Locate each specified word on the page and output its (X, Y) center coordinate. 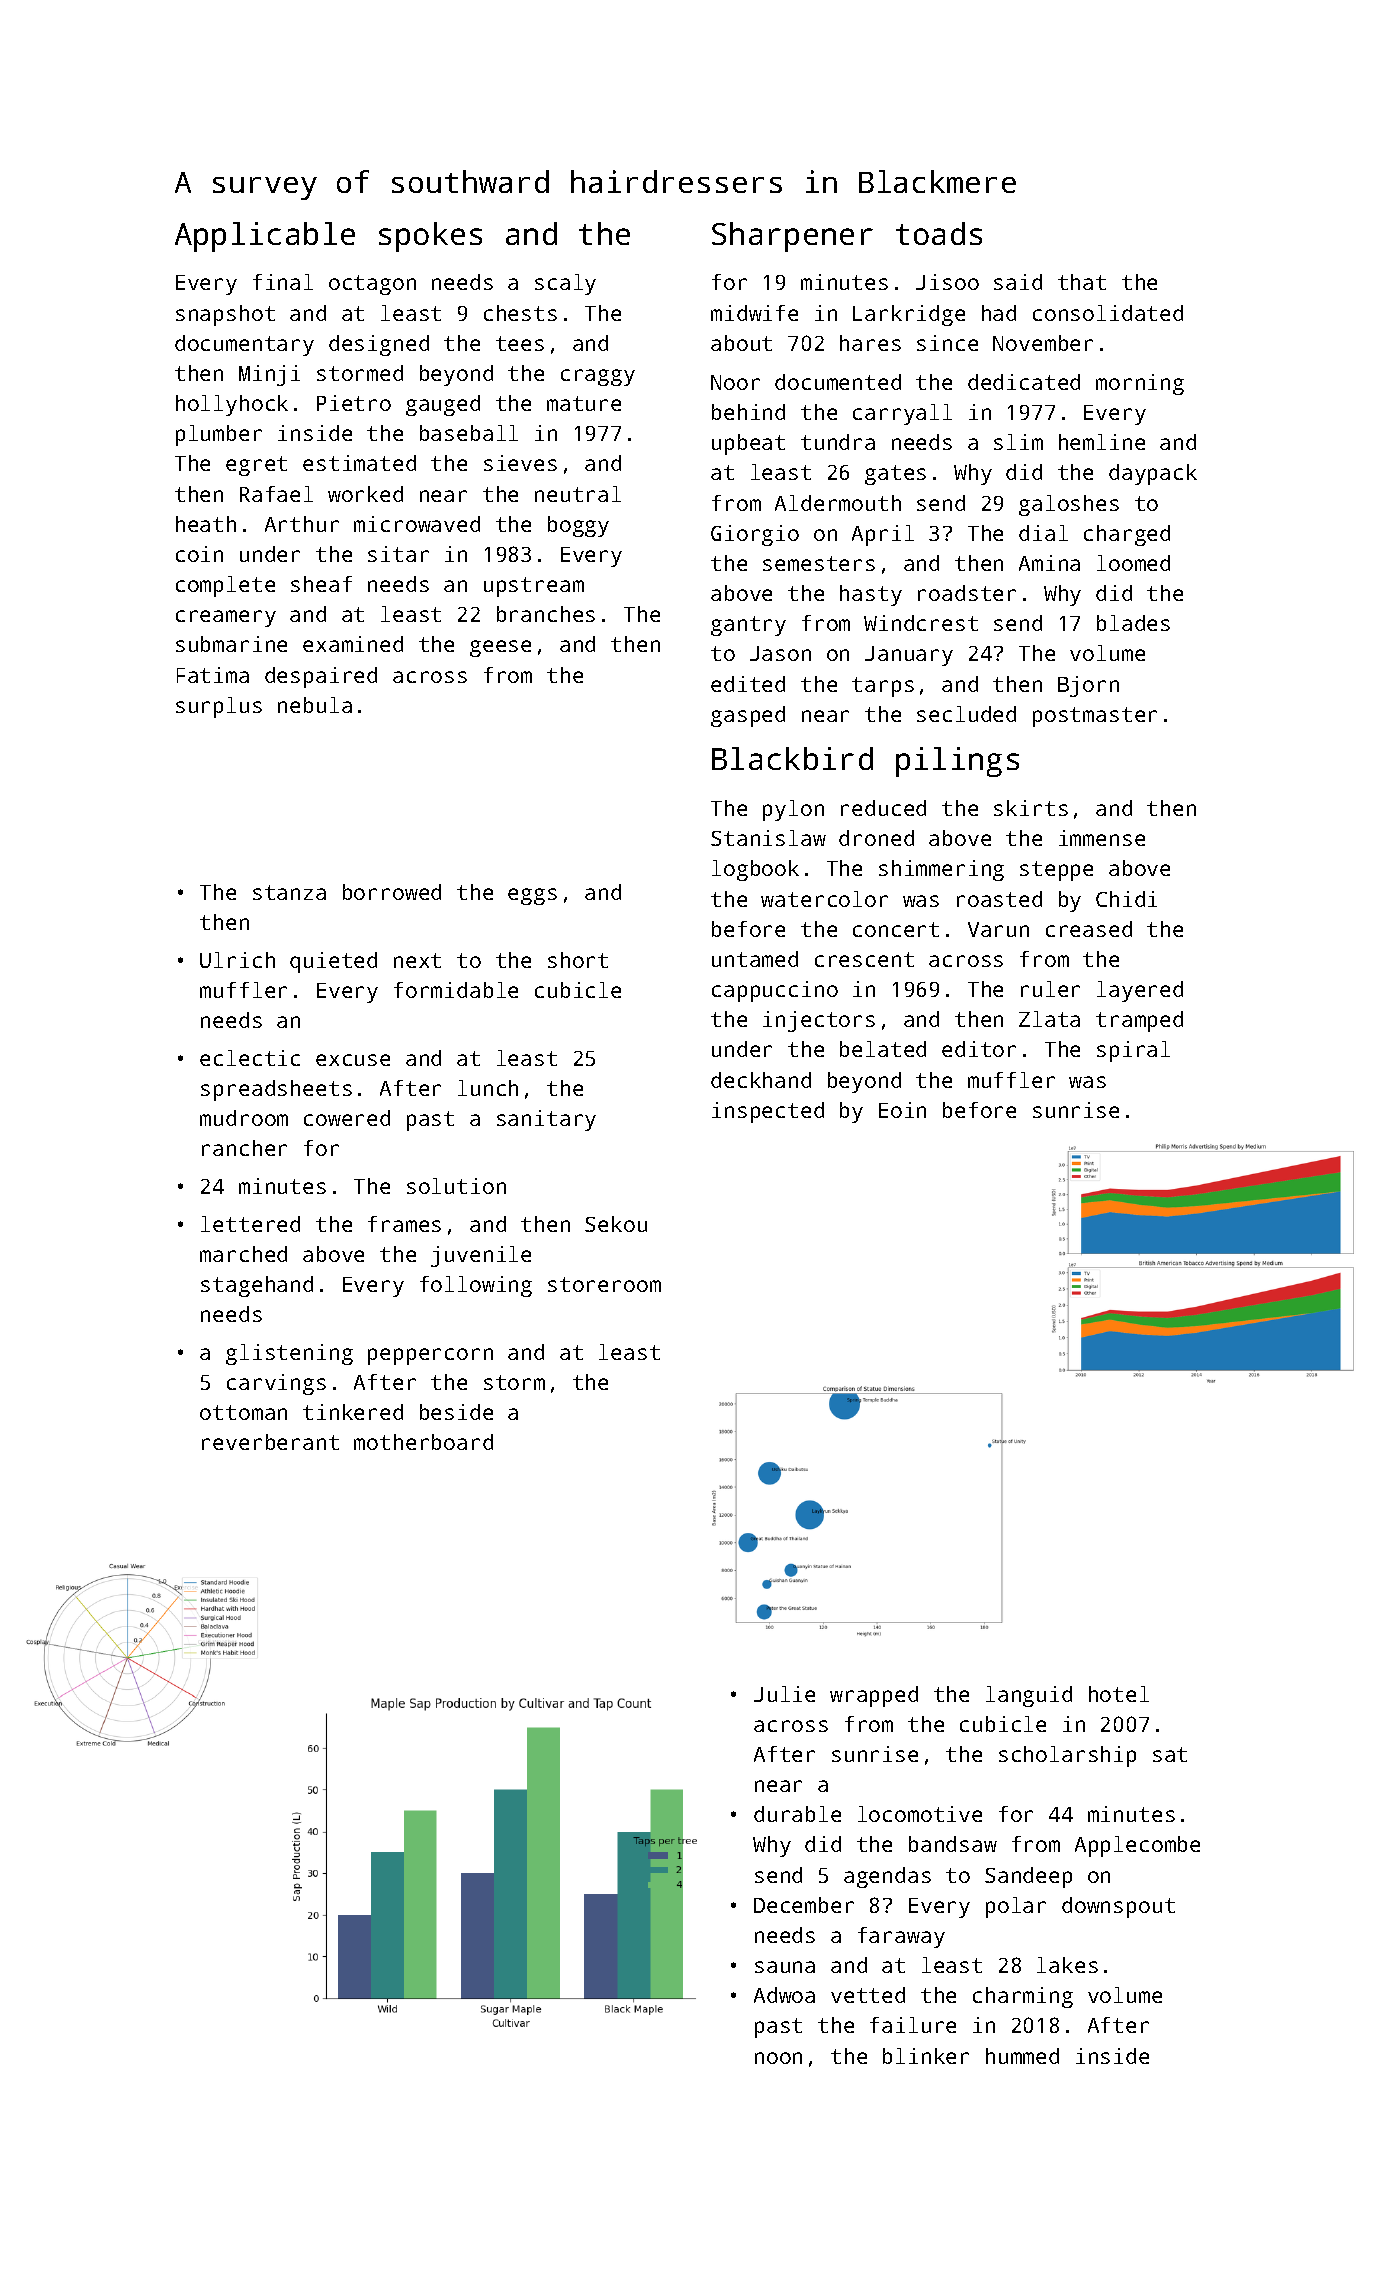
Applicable (265, 237)
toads (939, 233)
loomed (1133, 563)
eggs (532, 896)
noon (778, 2058)
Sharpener (792, 237)
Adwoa (784, 1995)
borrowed (392, 892)
